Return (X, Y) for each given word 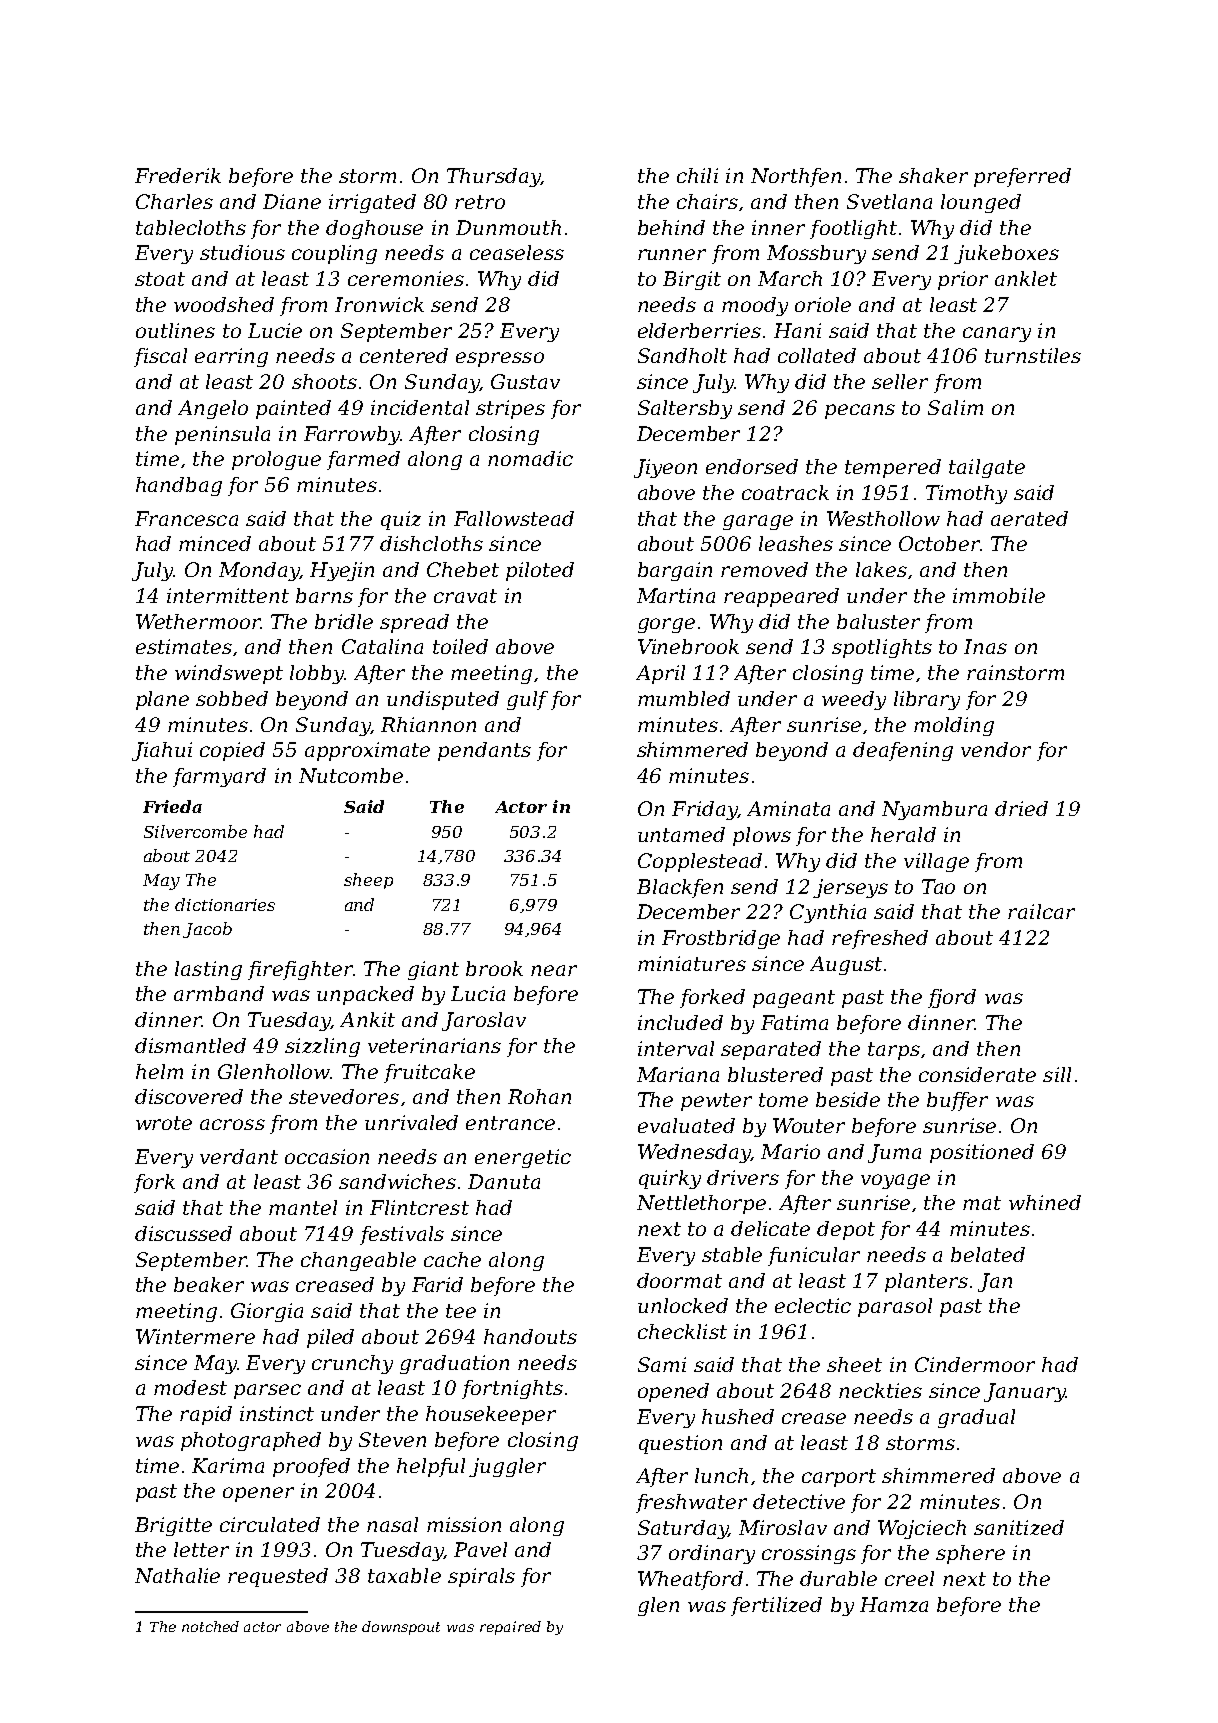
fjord (952, 998)
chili (697, 175)
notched (210, 1626)
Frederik (178, 175)
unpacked (365, 995)
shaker (933, 175)
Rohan (539, 1096)
